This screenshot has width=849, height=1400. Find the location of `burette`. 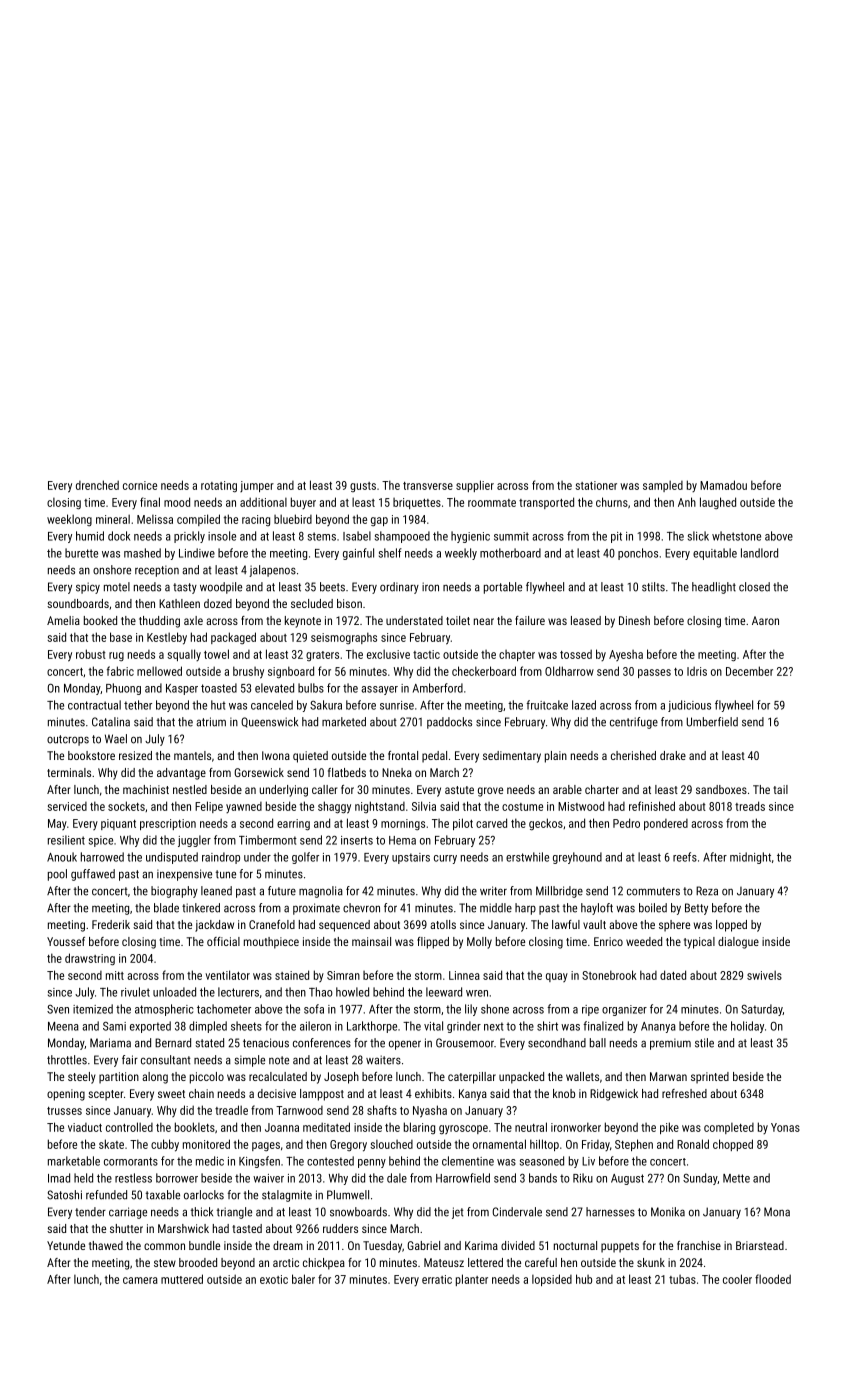

burette is located at coordinates (81, 553).
